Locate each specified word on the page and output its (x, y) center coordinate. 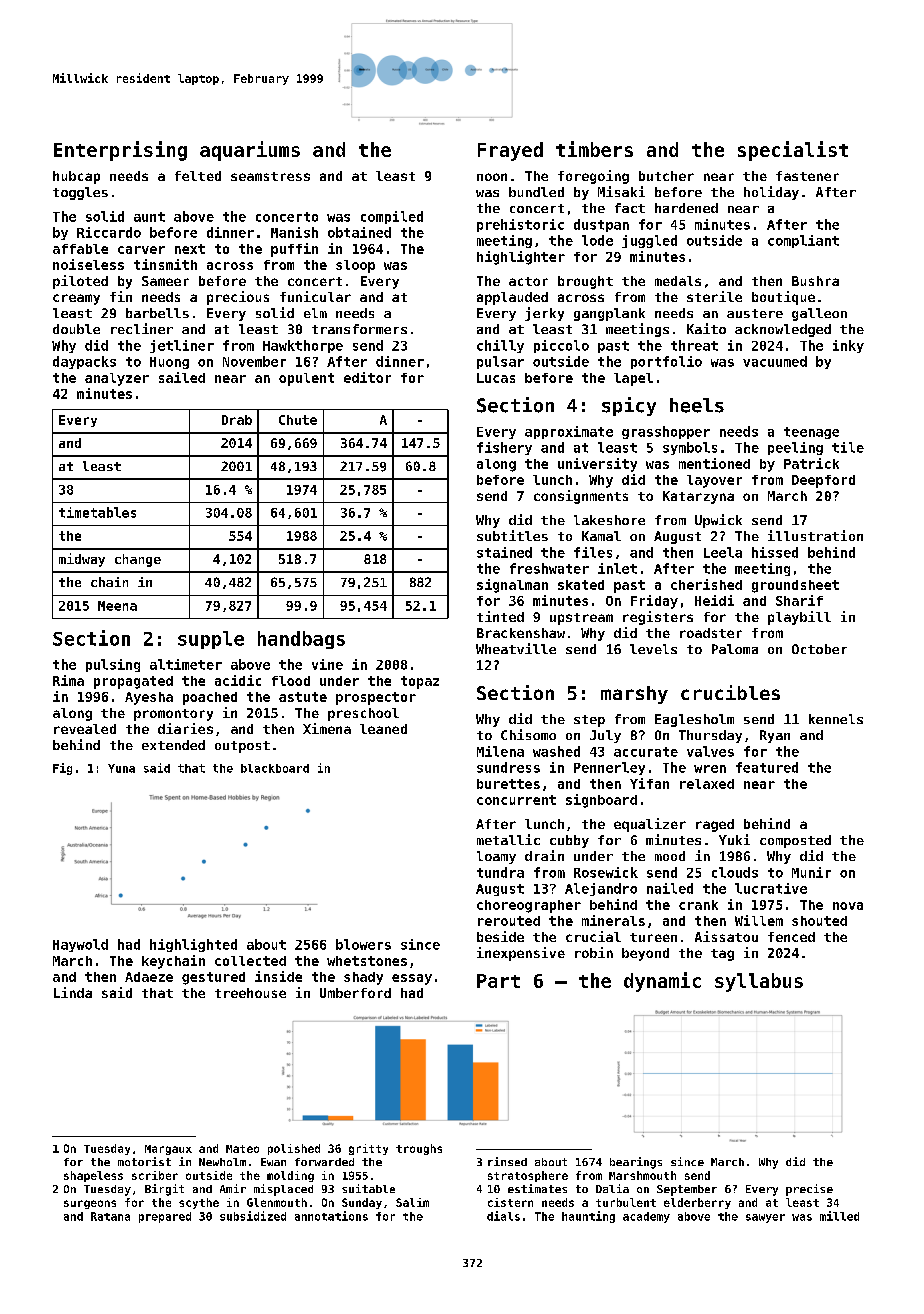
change (138, 560)
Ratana (110, 1216)
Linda (73, 992)
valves (710, 751)
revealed (85, 729)
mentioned (714, 463)
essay (412, 979)
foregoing (593, 177)
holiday (771, 193)
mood (670, 856)
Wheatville (516, 648)
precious (238, 298)
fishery (504, 448)
